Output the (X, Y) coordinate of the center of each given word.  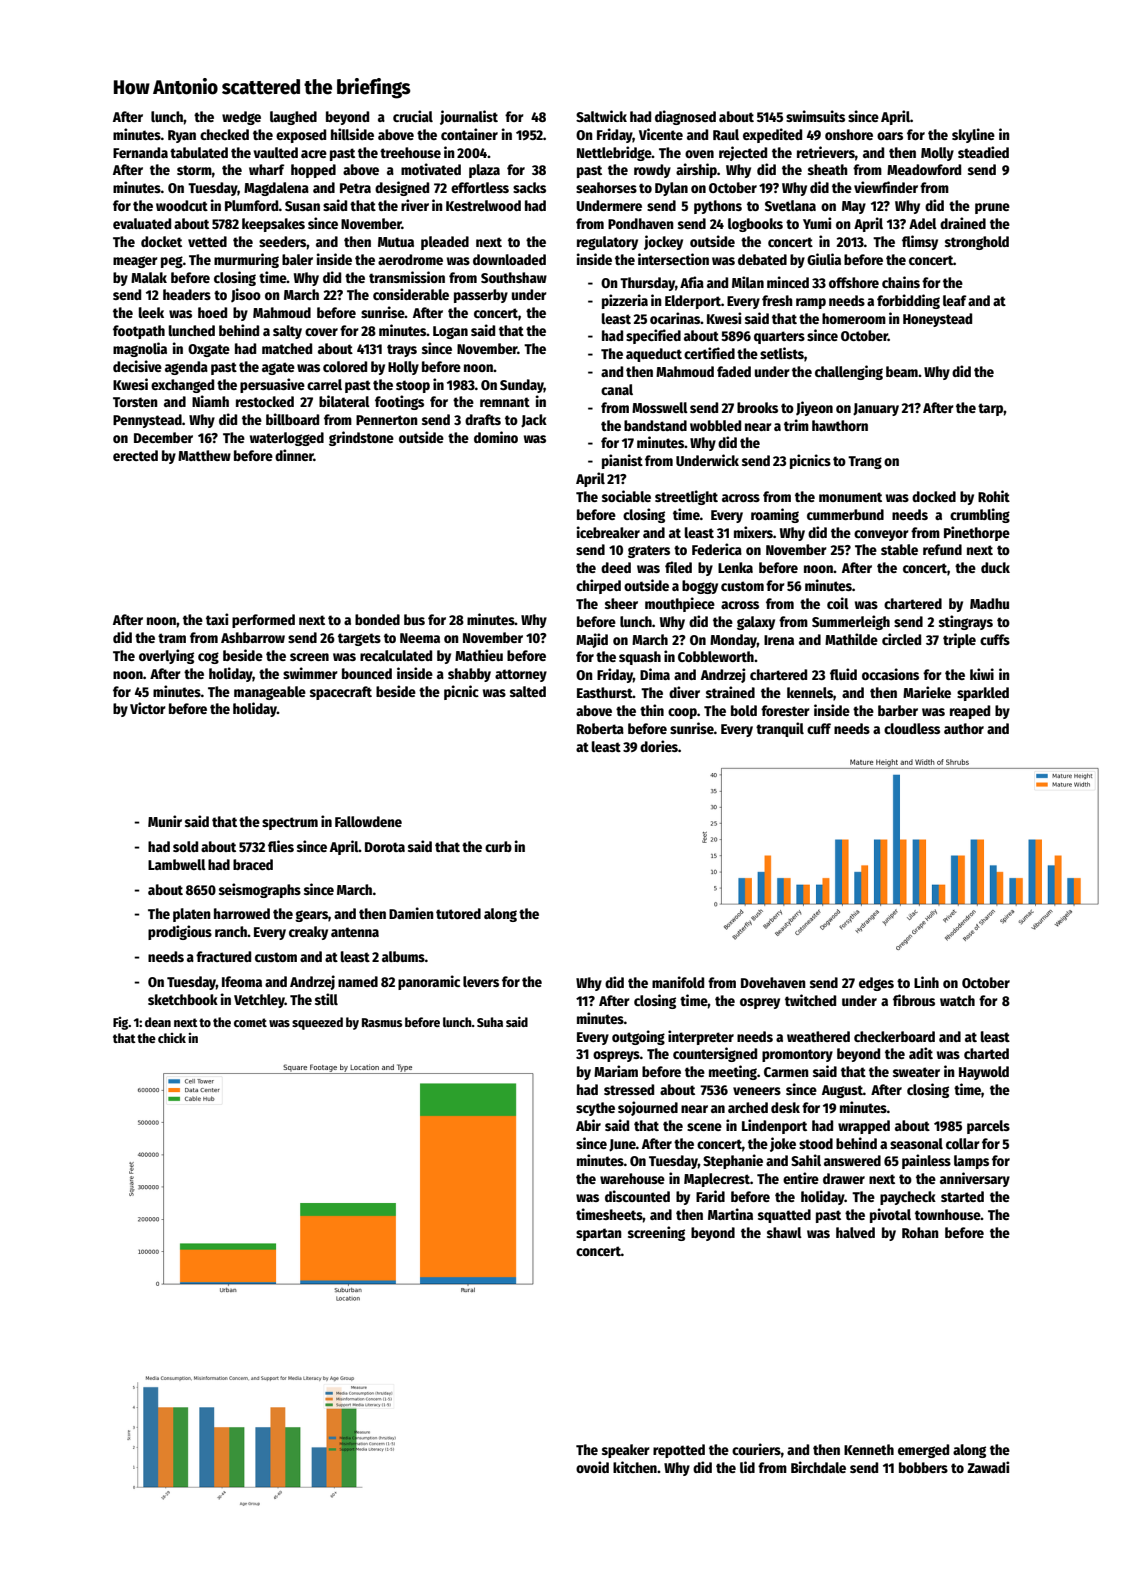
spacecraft (341, 693)
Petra (355, 188)
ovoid (592, 1467)
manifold (678, 982)
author (964, 728)
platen (192, 915)
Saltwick (601, 116)
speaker (626, 1451)
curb (498, 846)
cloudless (912, 728)
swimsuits (815, 116)
